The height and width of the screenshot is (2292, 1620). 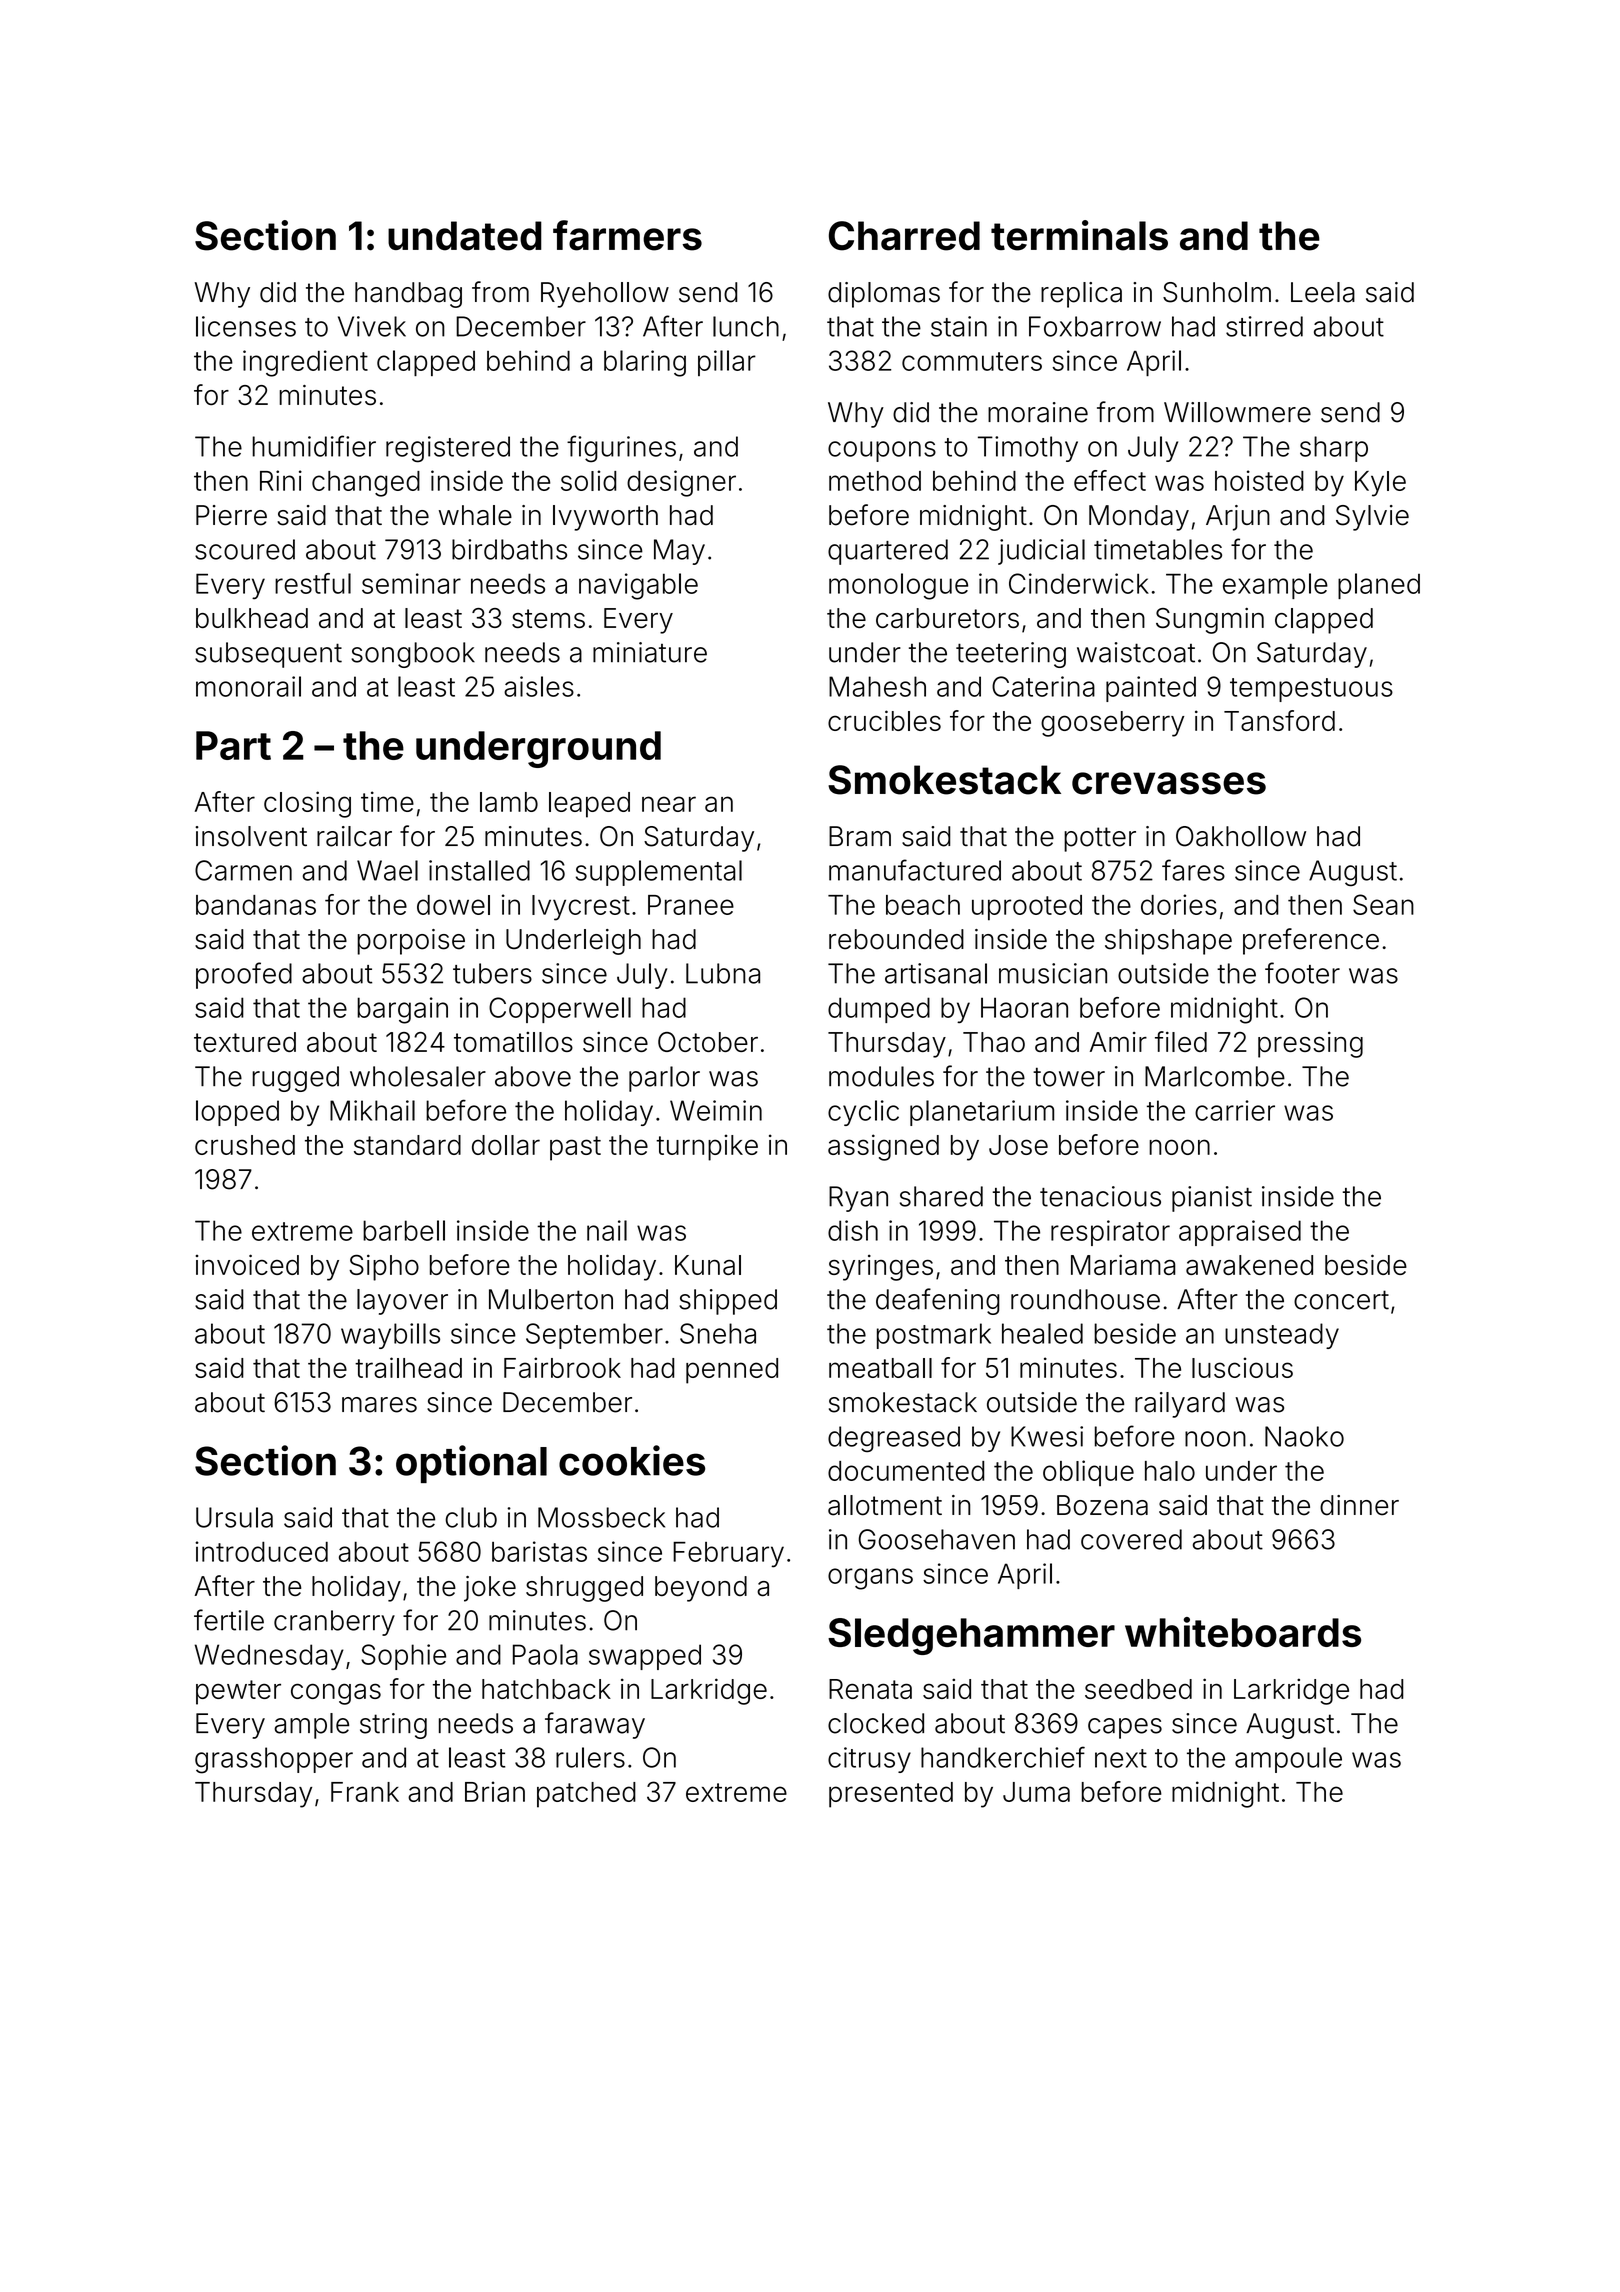 What do you see at coordinates (465, 236) in the screenshot?
I see `undated` at bounding box center [465, 236].
